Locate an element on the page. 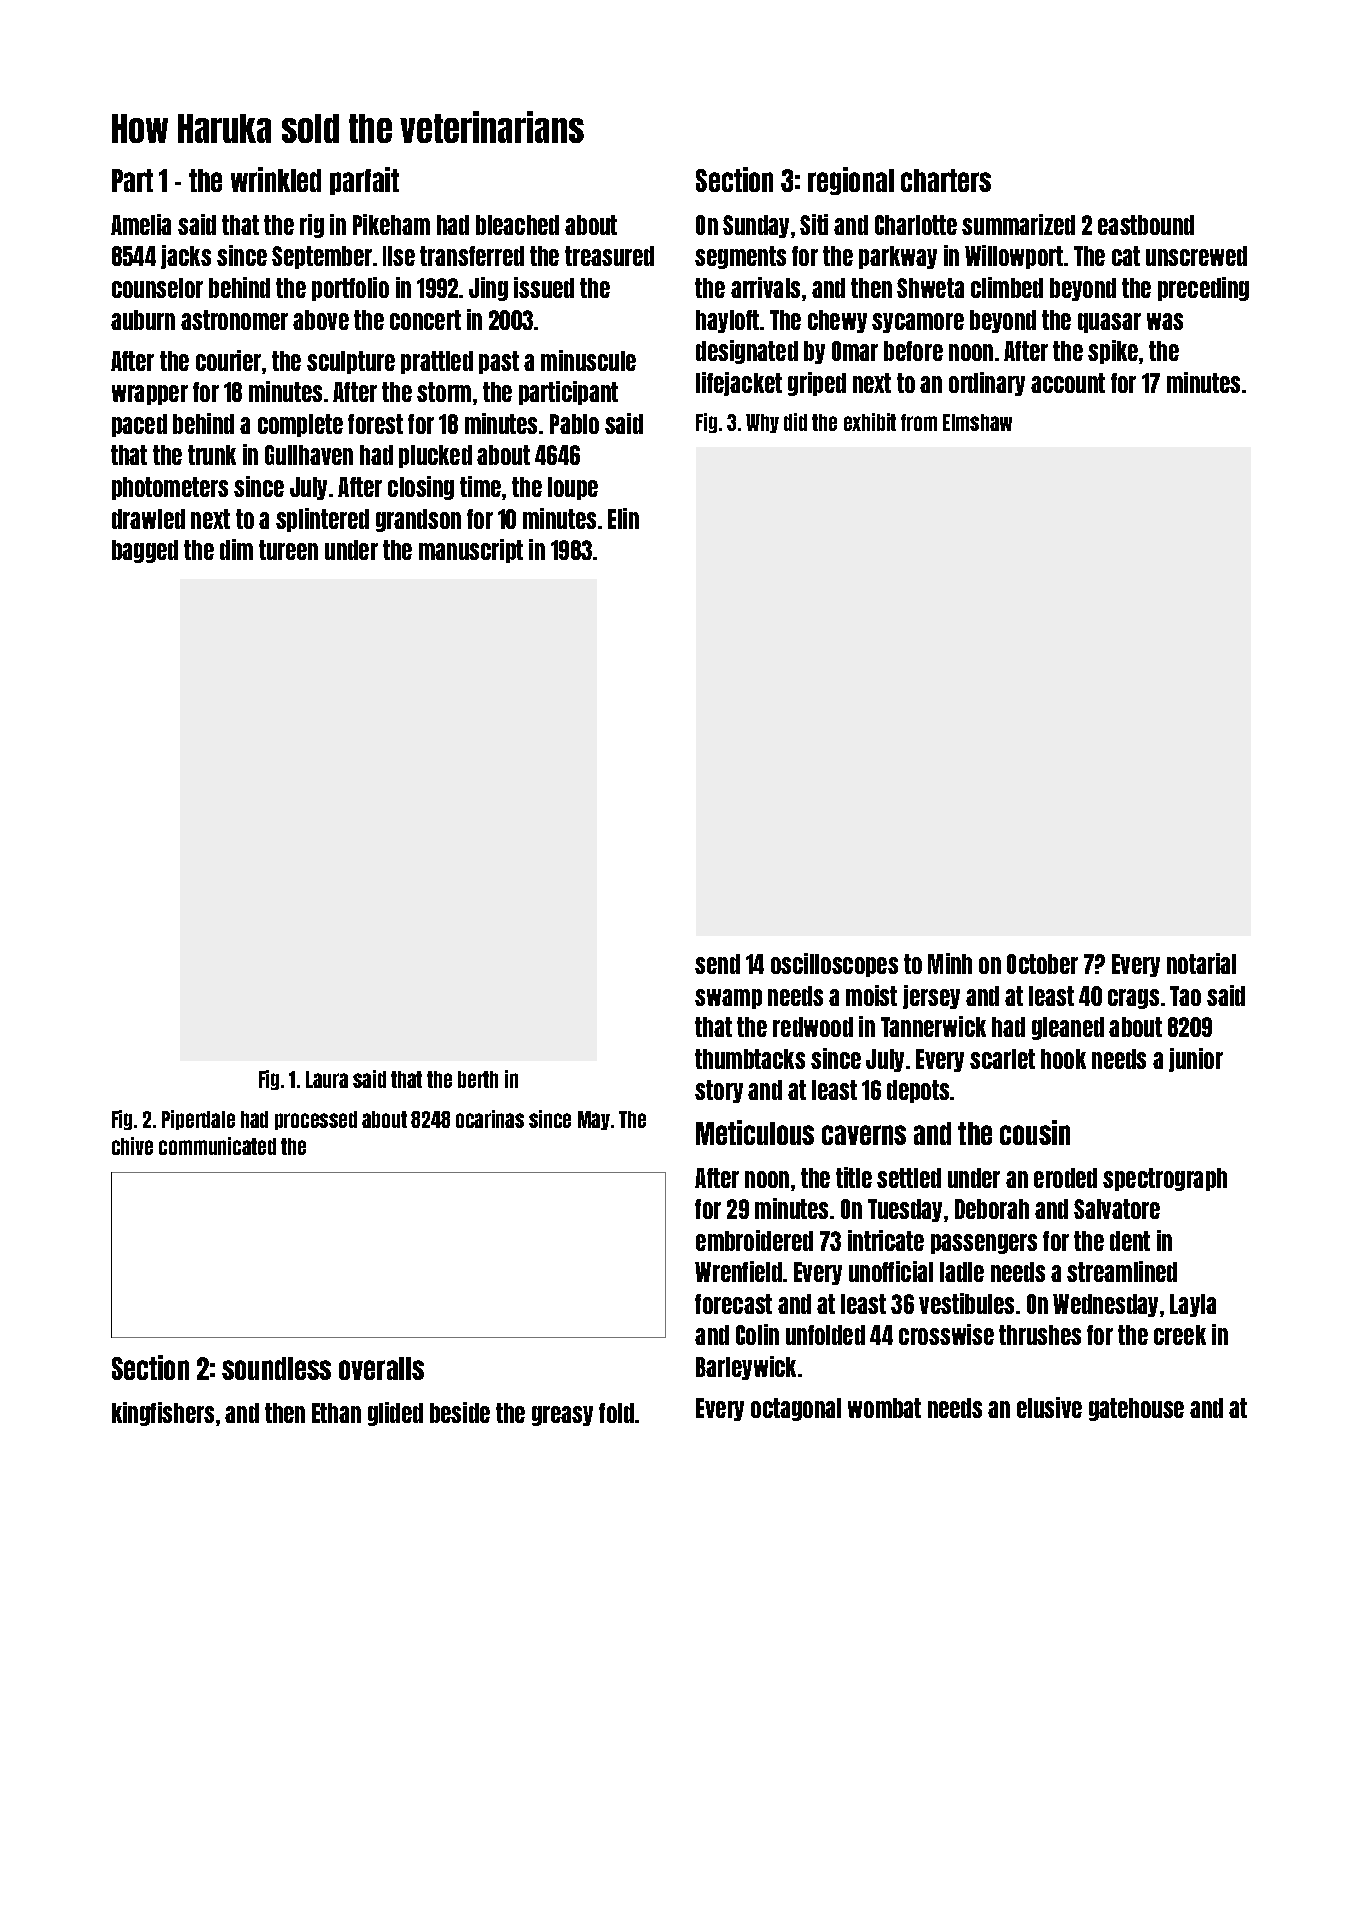  jersey is located at coordinates (931, 997).
